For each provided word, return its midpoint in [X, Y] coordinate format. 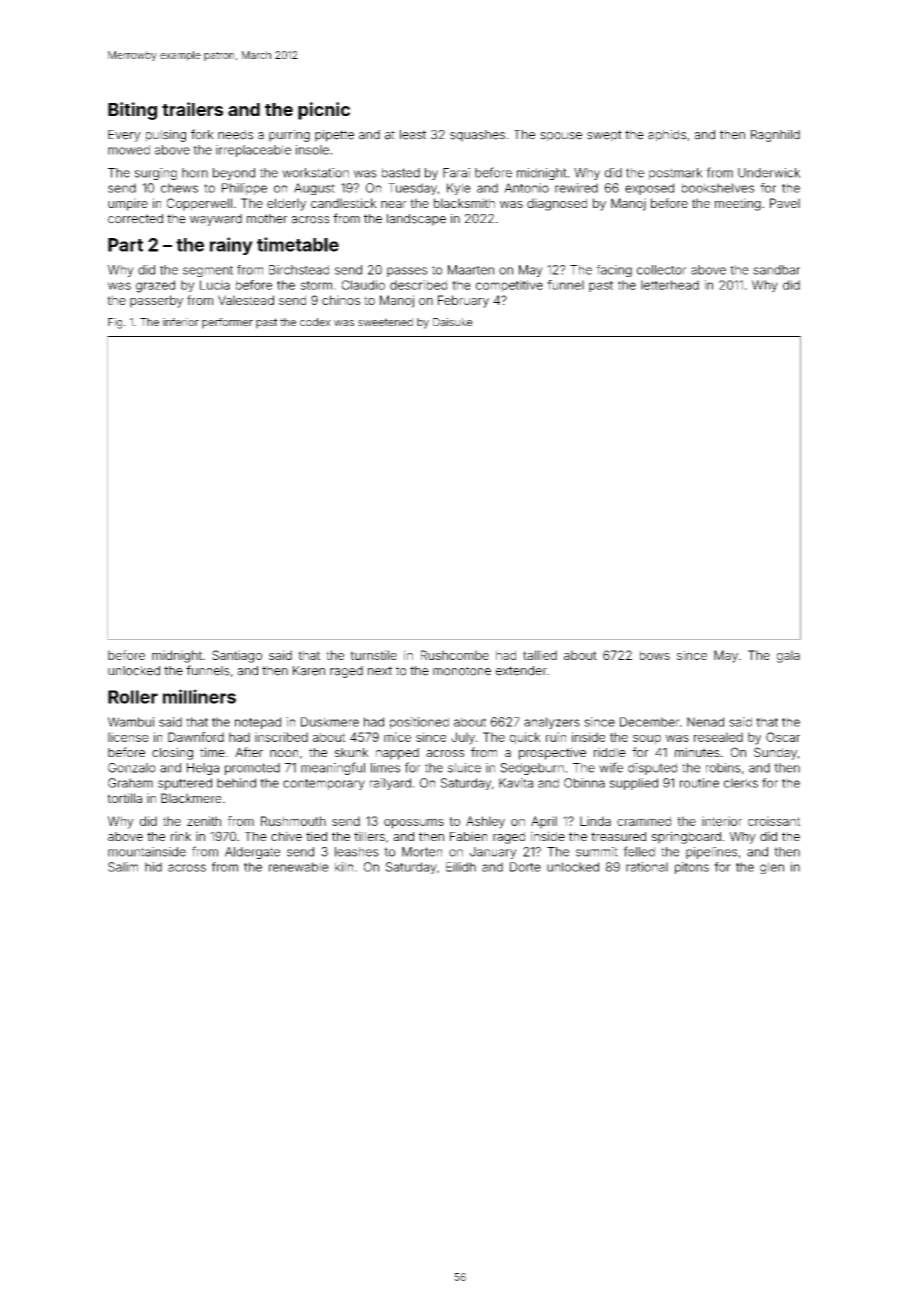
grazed [155, 286]
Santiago [237, 656]
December [650, 722]
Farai [456, 173]
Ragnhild [775, 136]
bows [655, 655]
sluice [464, 768]
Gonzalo [132, 768]
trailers [192, 109]
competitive [509, 286]
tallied [540, 655]
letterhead [670, 285]
